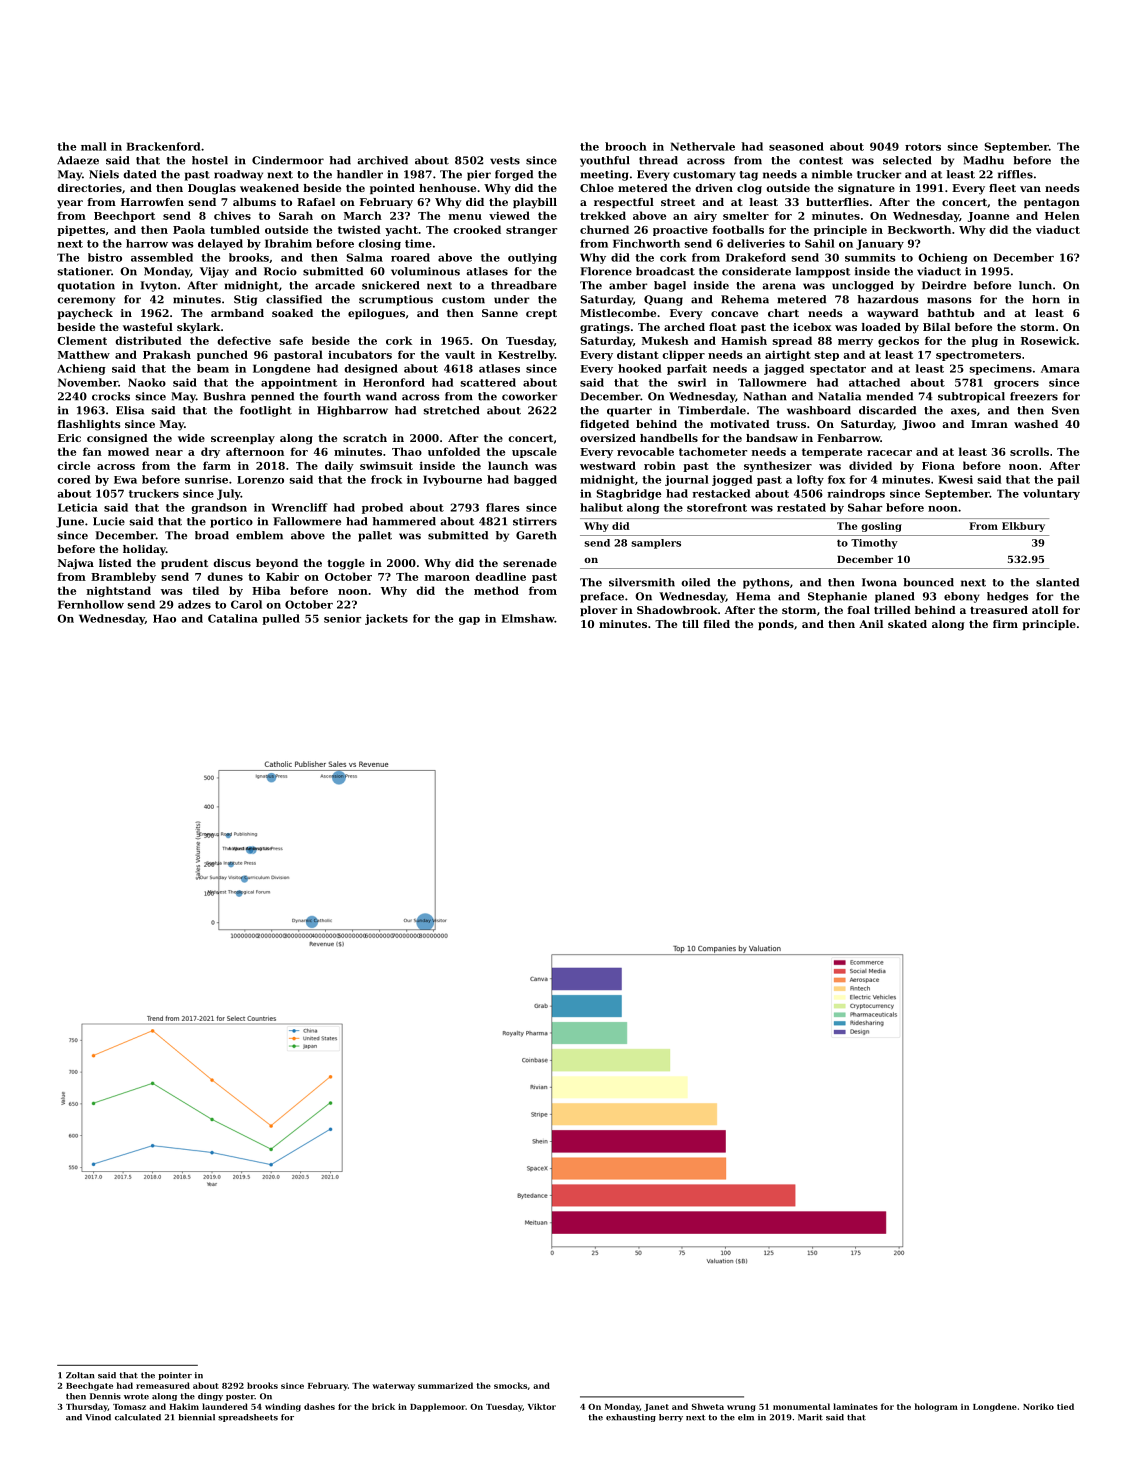  I want to click on tied, so click(1065, 1406).
